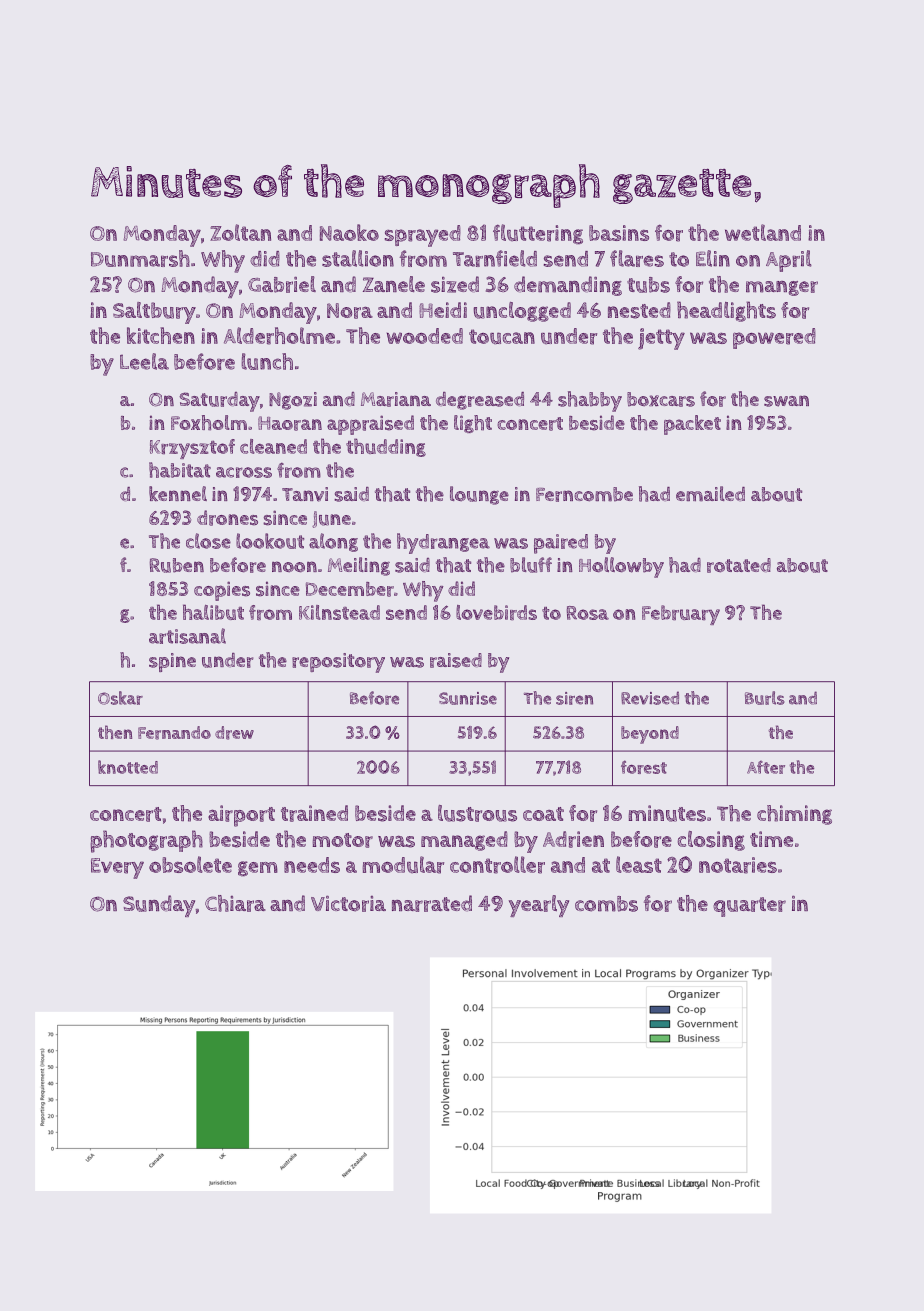  Describe the element at coordinates (140, 258) in the document. I see `Dunmarsh` at that location.
